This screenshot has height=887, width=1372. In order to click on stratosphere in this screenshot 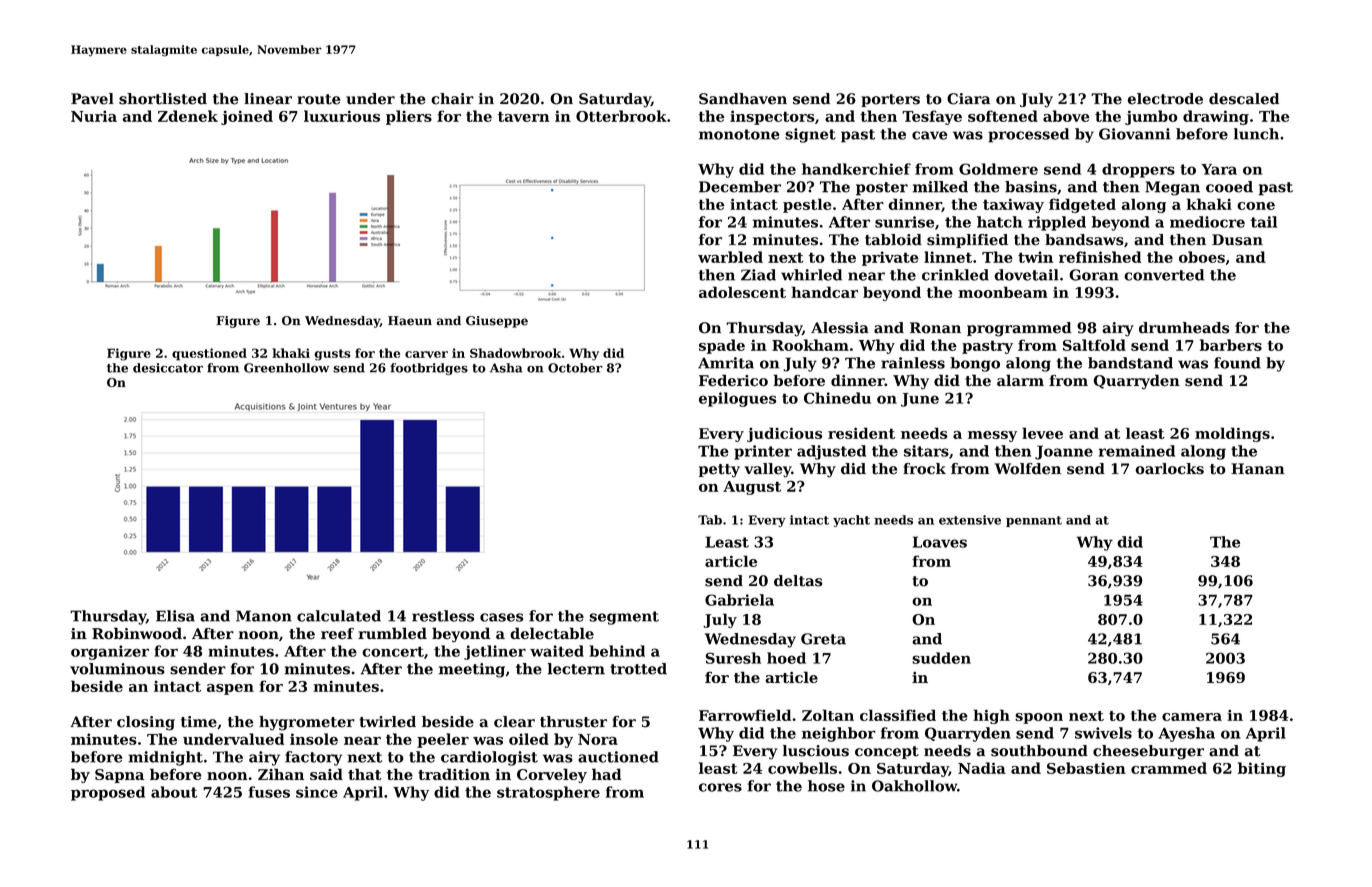, I will do `click(548, 793)`.
